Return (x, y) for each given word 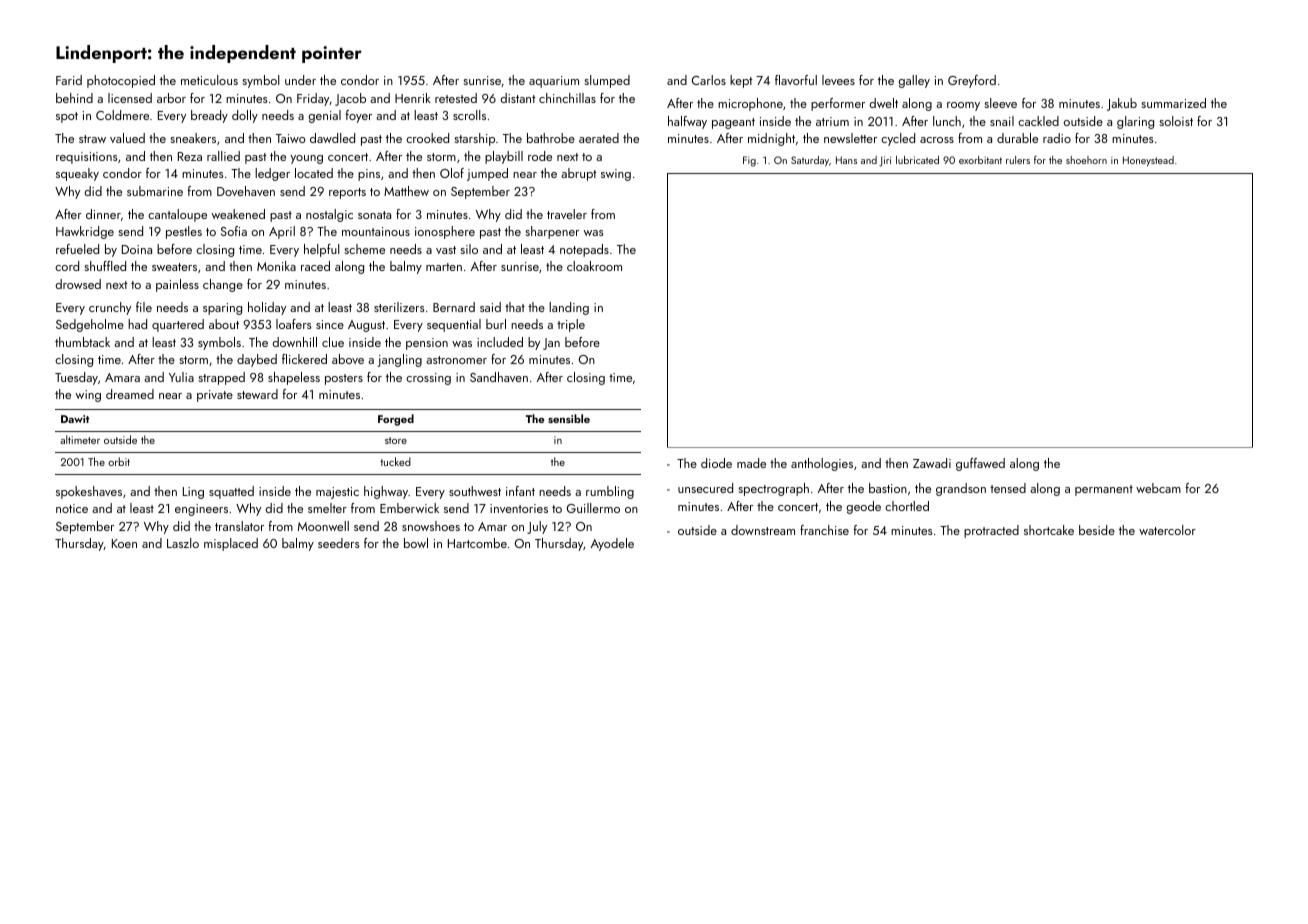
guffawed (980, 464)
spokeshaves (89, 492)
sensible (569, 418)
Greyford (972, 81)
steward (257, 394)
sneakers (193, 138)
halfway (687, 122)
